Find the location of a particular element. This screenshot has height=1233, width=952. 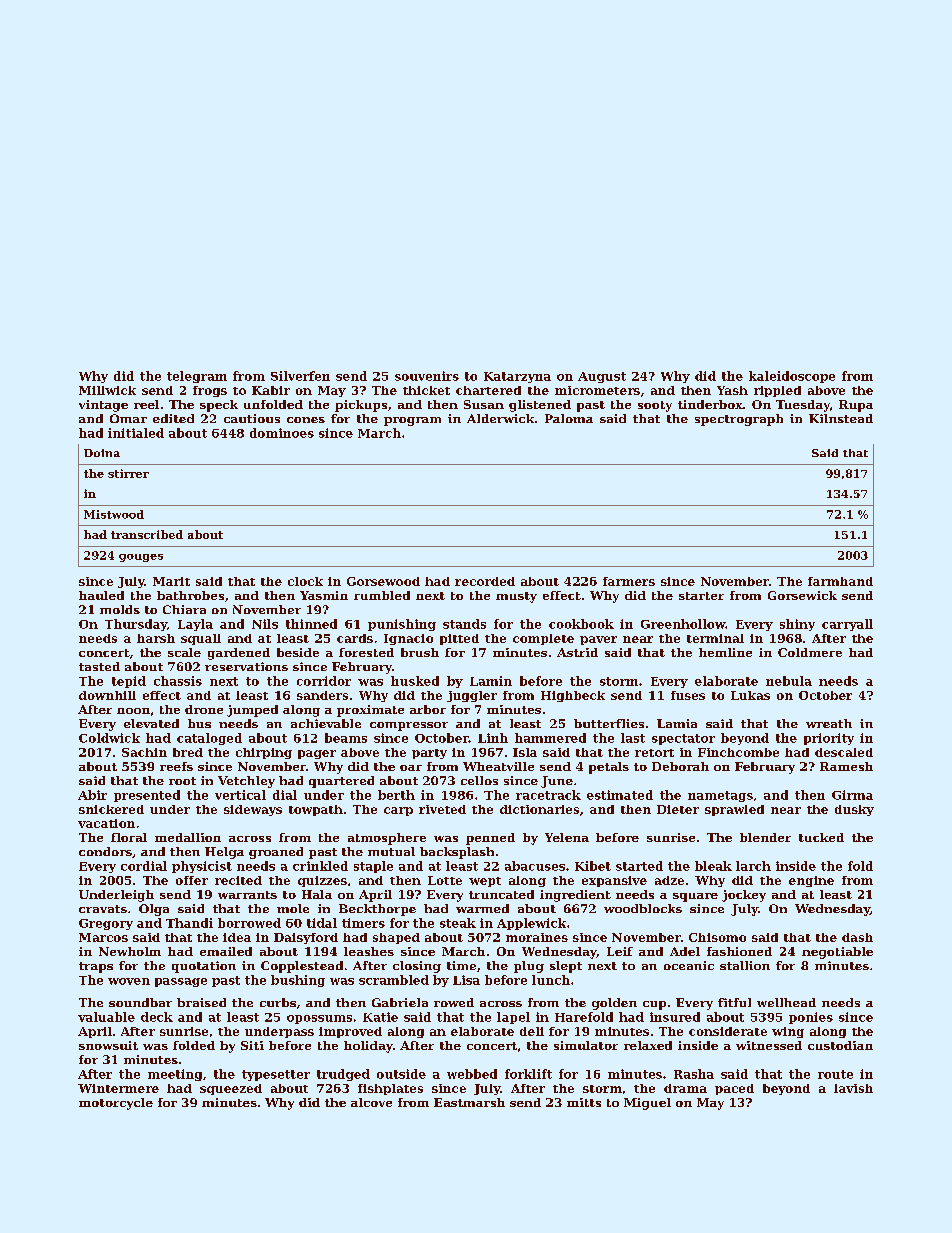

spectrograph is located at coordinates (739, 420).
